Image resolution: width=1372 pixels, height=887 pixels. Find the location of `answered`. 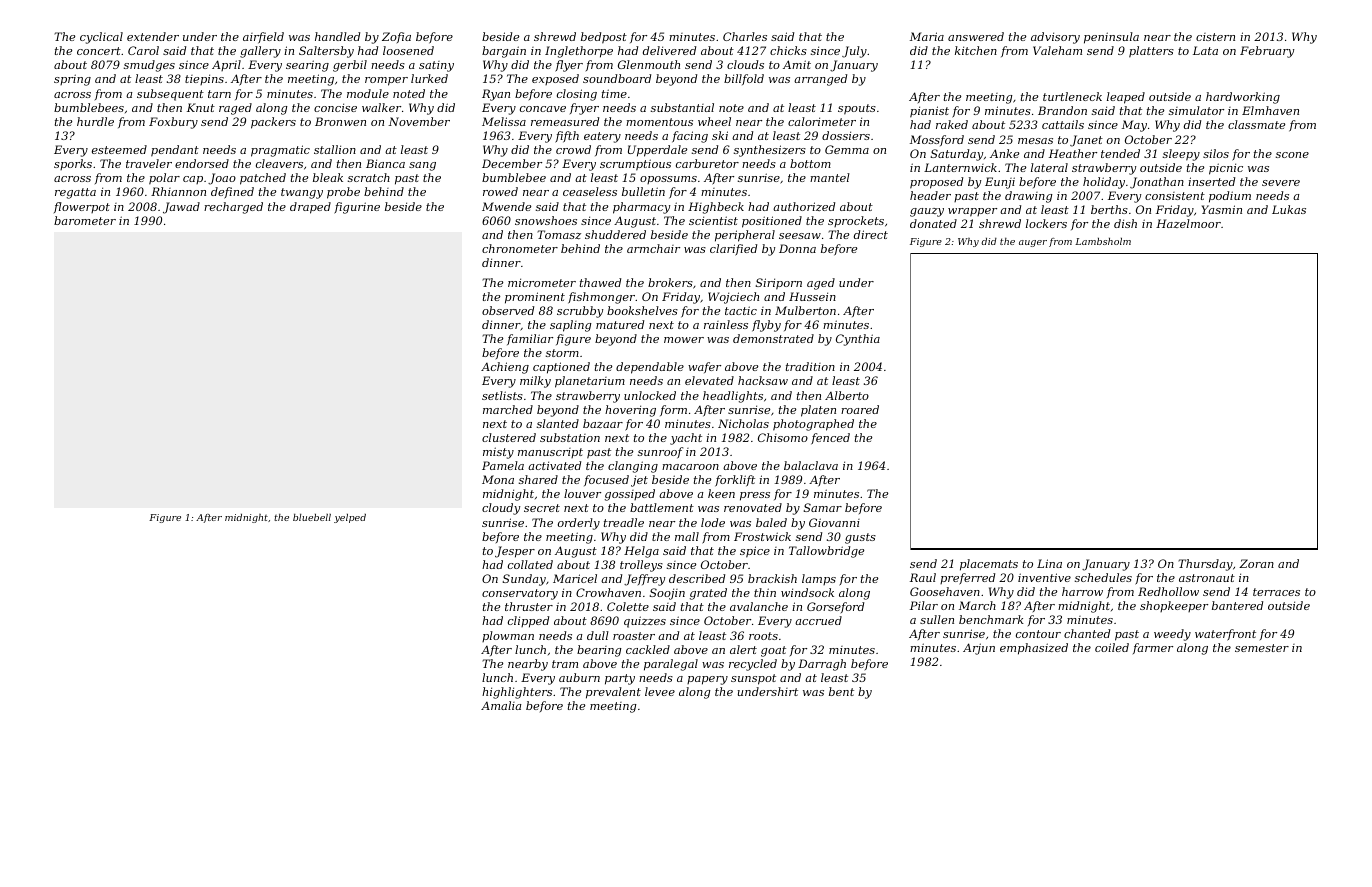

answered is located at coordinates (976, 36).
